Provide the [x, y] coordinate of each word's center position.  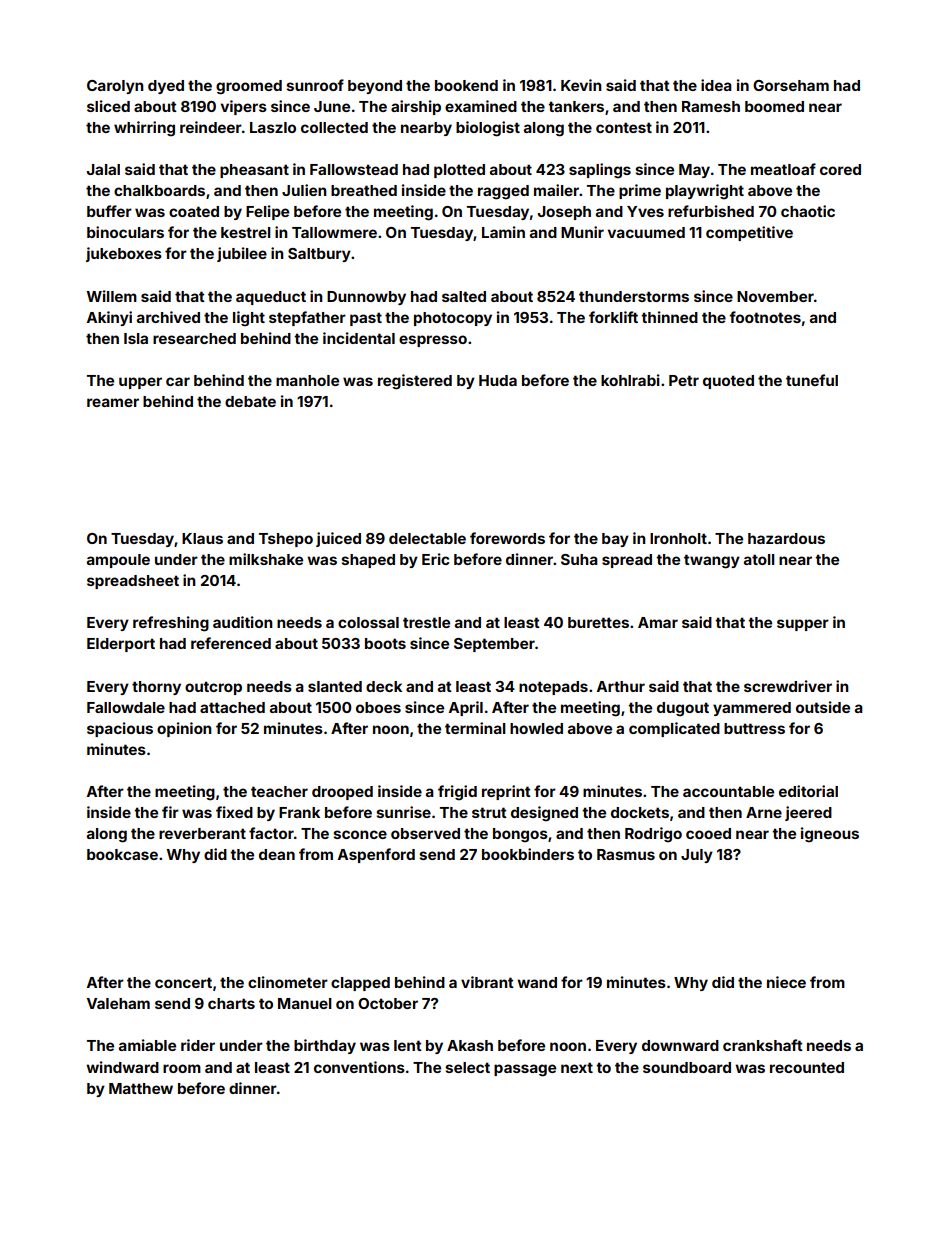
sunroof [315, 85]
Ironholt [678, 538]
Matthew [141, 1088]
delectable [427, 538]
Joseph [564, 213]
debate [250, 401]
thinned [669, 317]
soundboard [687, 1067]
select [468, 1067]
